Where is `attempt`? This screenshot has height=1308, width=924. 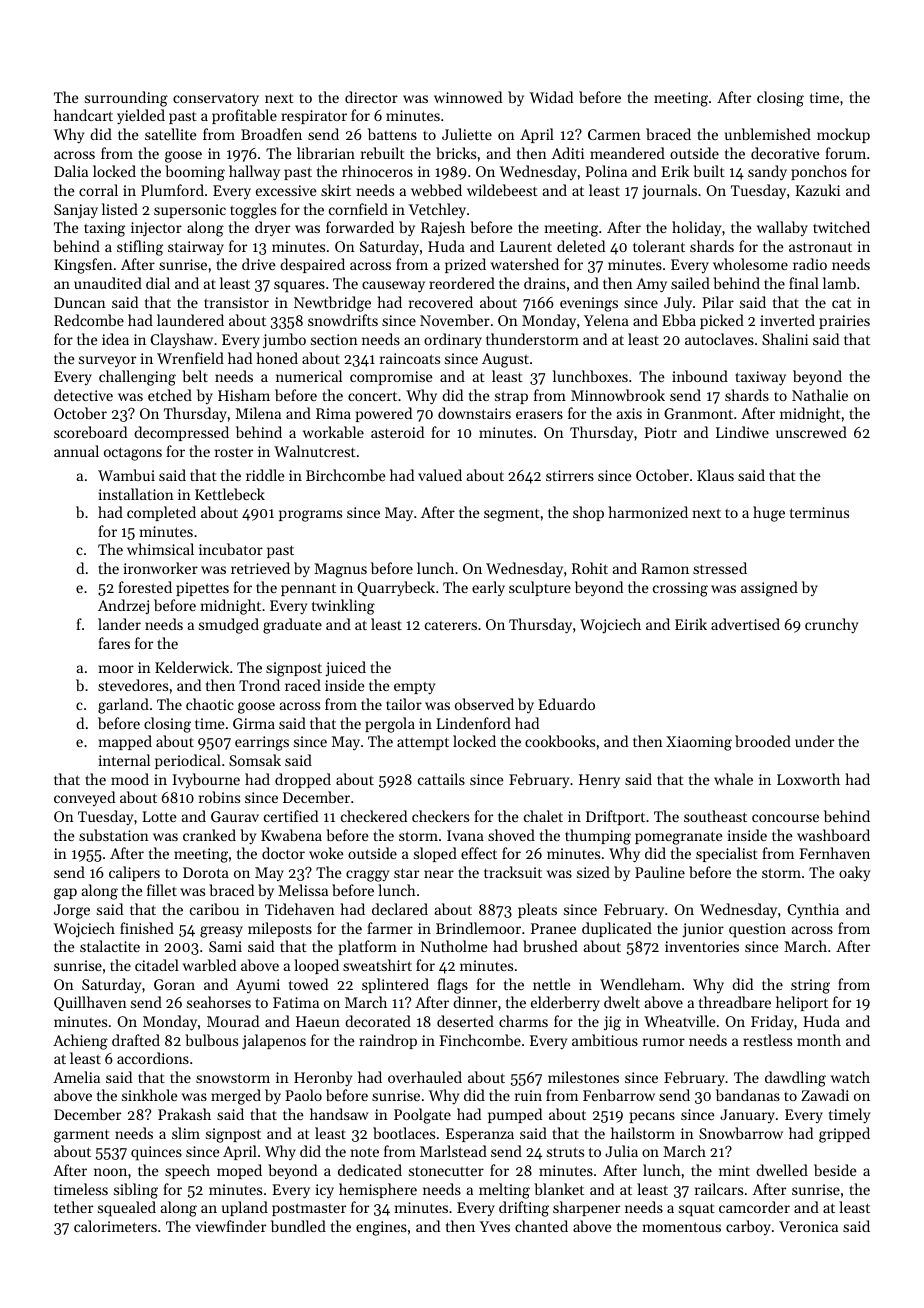
attempt is located at coordinates (423, 743).
